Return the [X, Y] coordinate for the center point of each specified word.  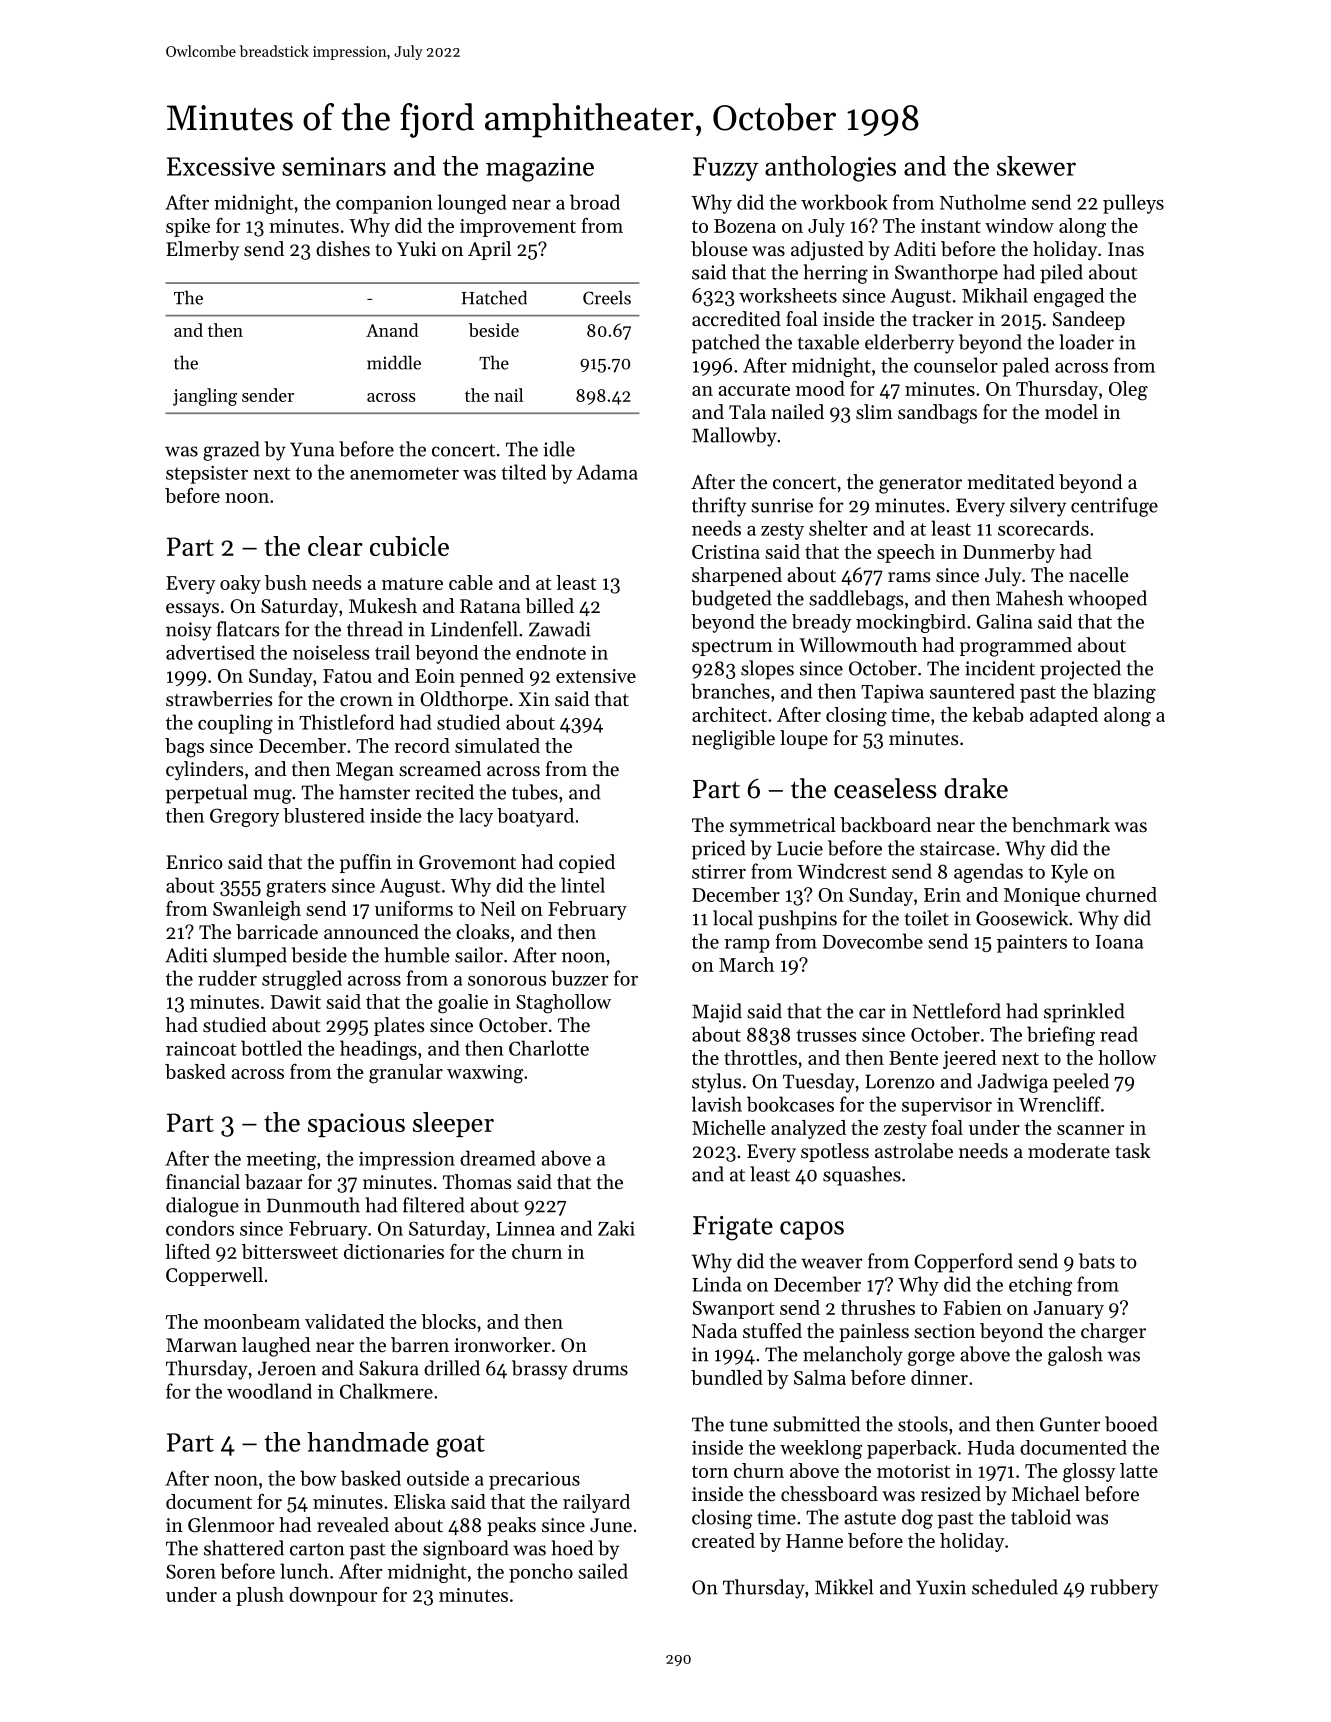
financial [203, 1182]
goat [460, 1446]
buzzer [579, 978]
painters [1032, 943]
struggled [302, 980]
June [611, 1525]
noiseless [331, 652]
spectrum [732, 648]
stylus [716, 1083]
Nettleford [957, 1011]
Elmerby [202, 250]
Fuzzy [726, 169]
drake [976, 788]
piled [1061, 274]
